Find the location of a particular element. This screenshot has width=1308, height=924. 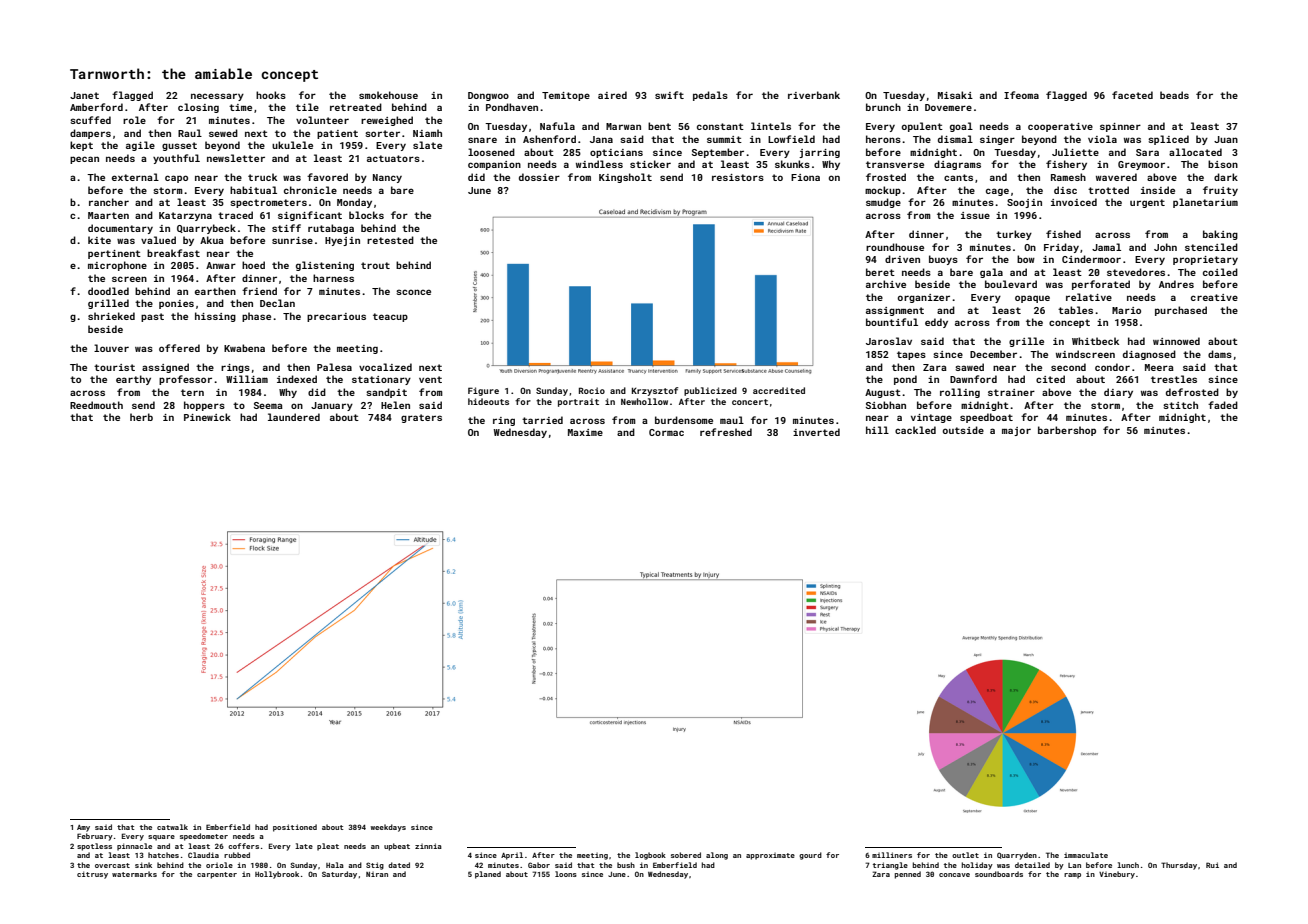

refreshed is located at coordinates (726, 432).
